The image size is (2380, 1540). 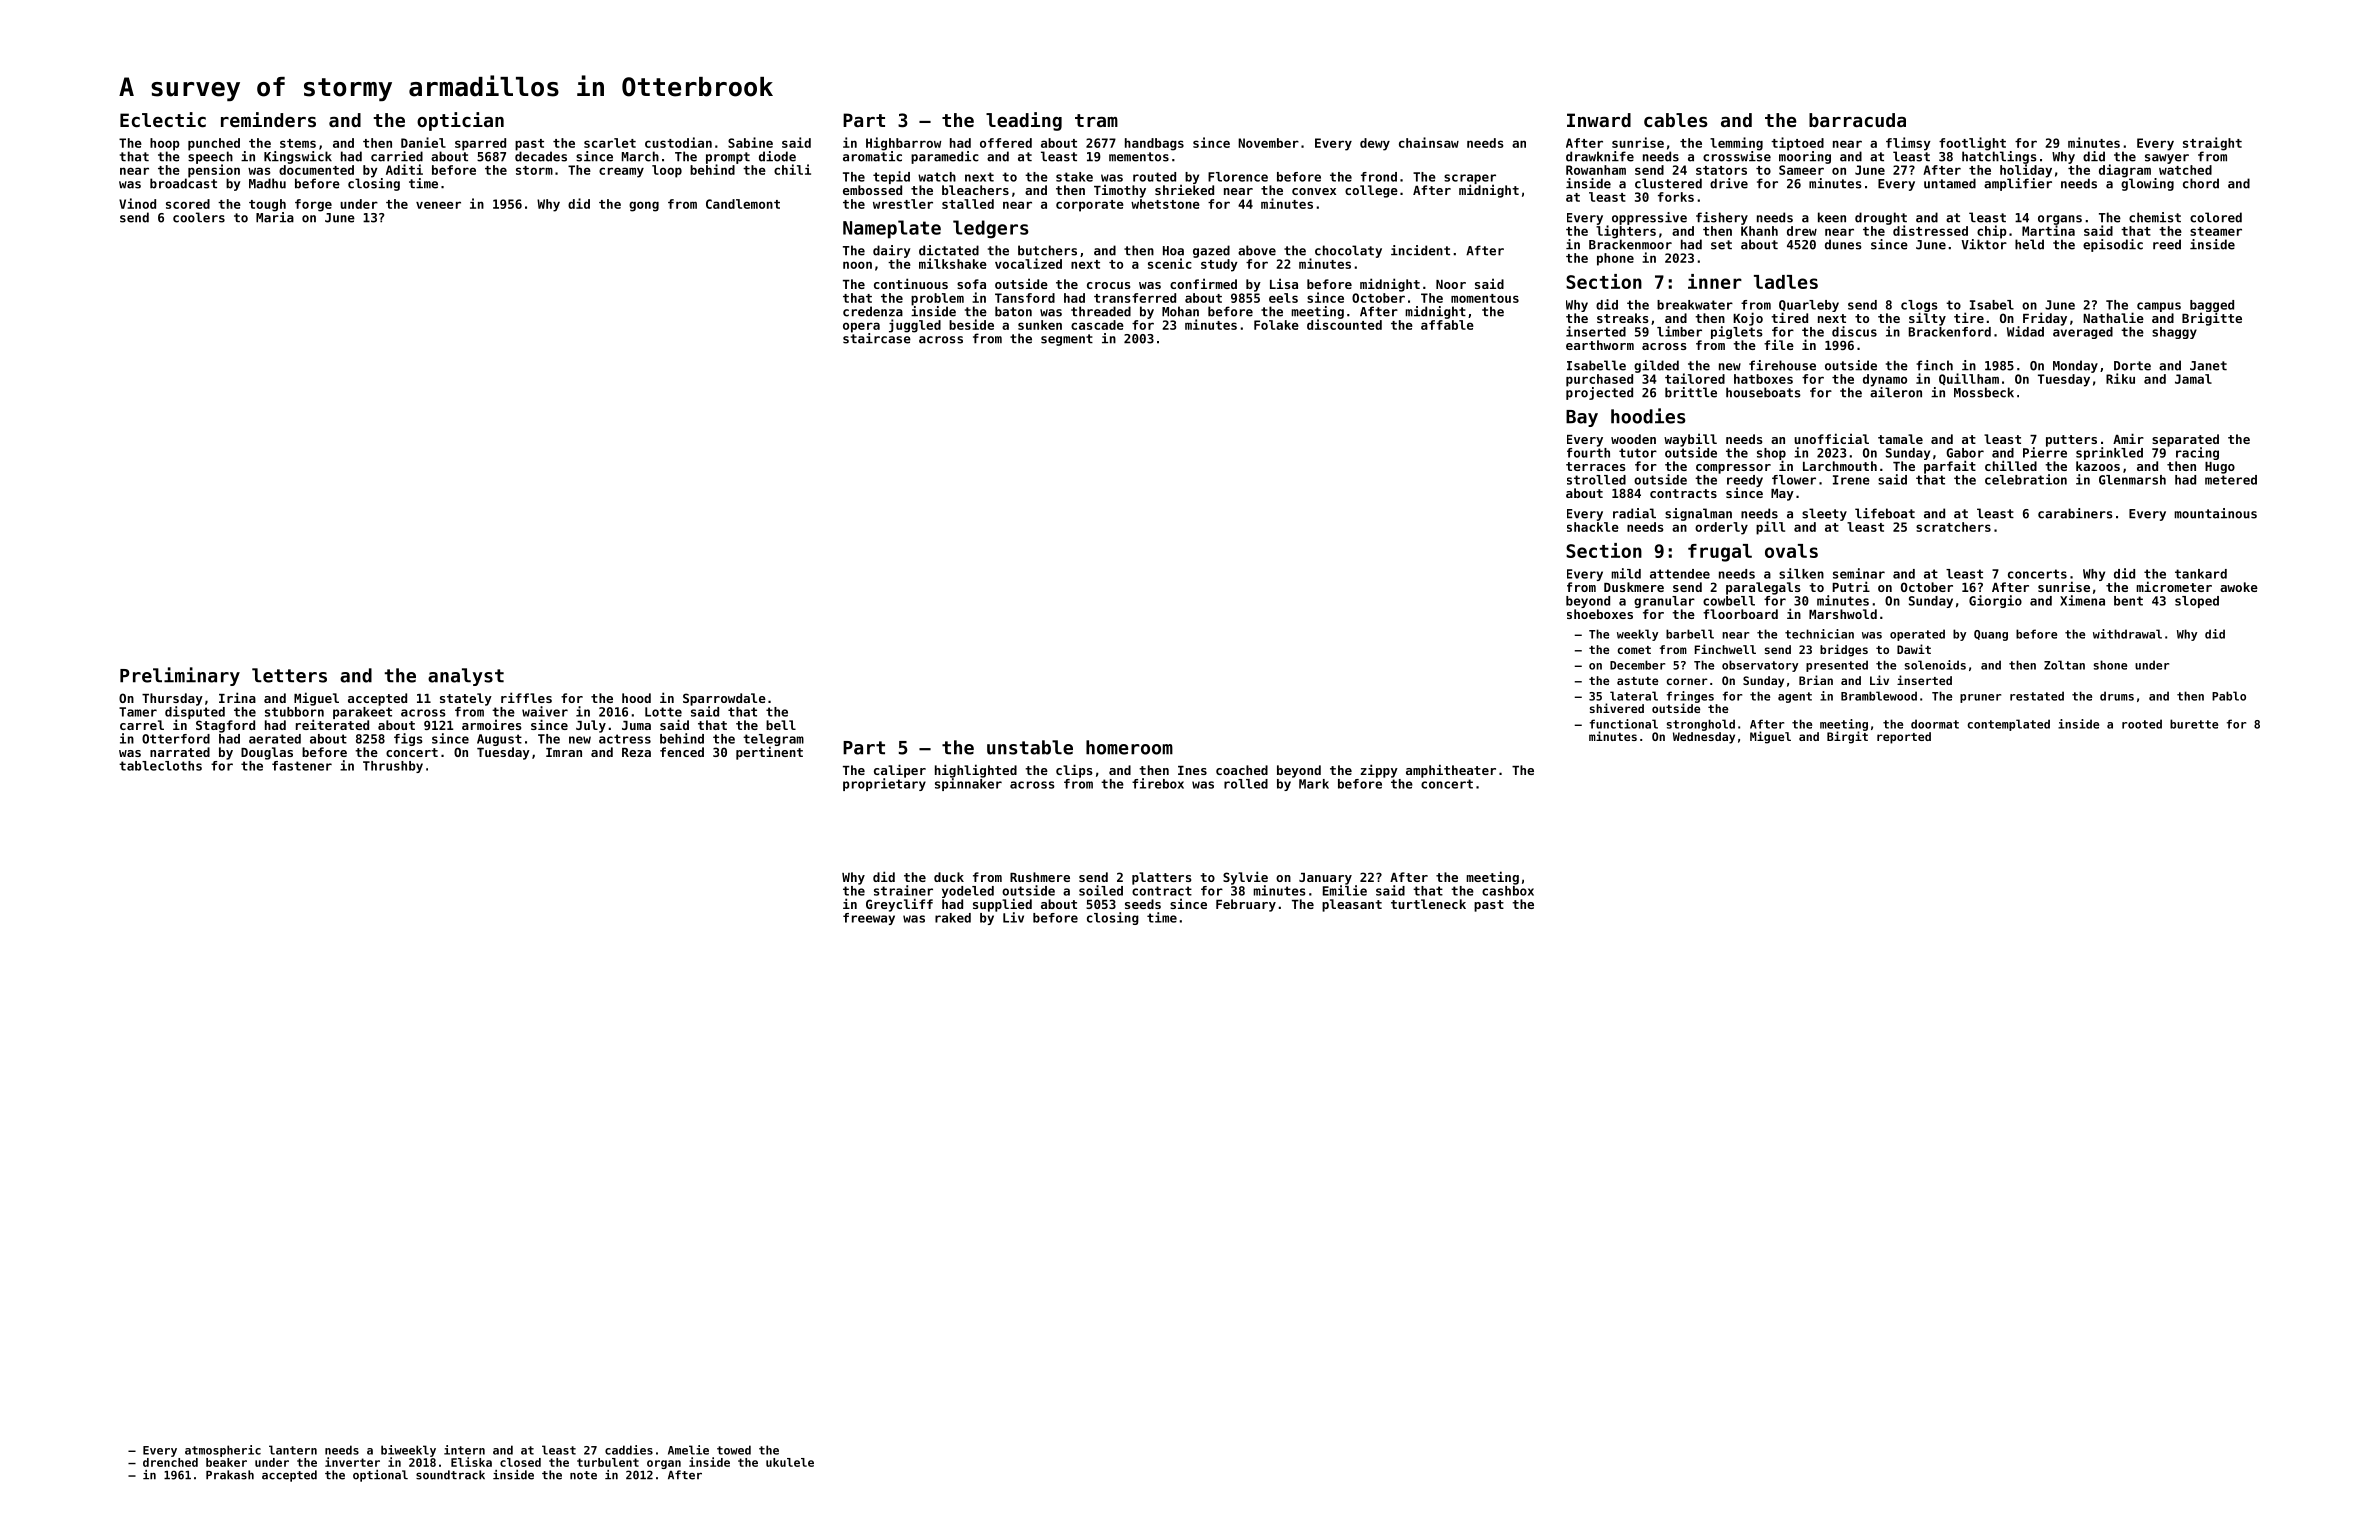 I want to click on Highbarrow, so click(x=903, y=144).
